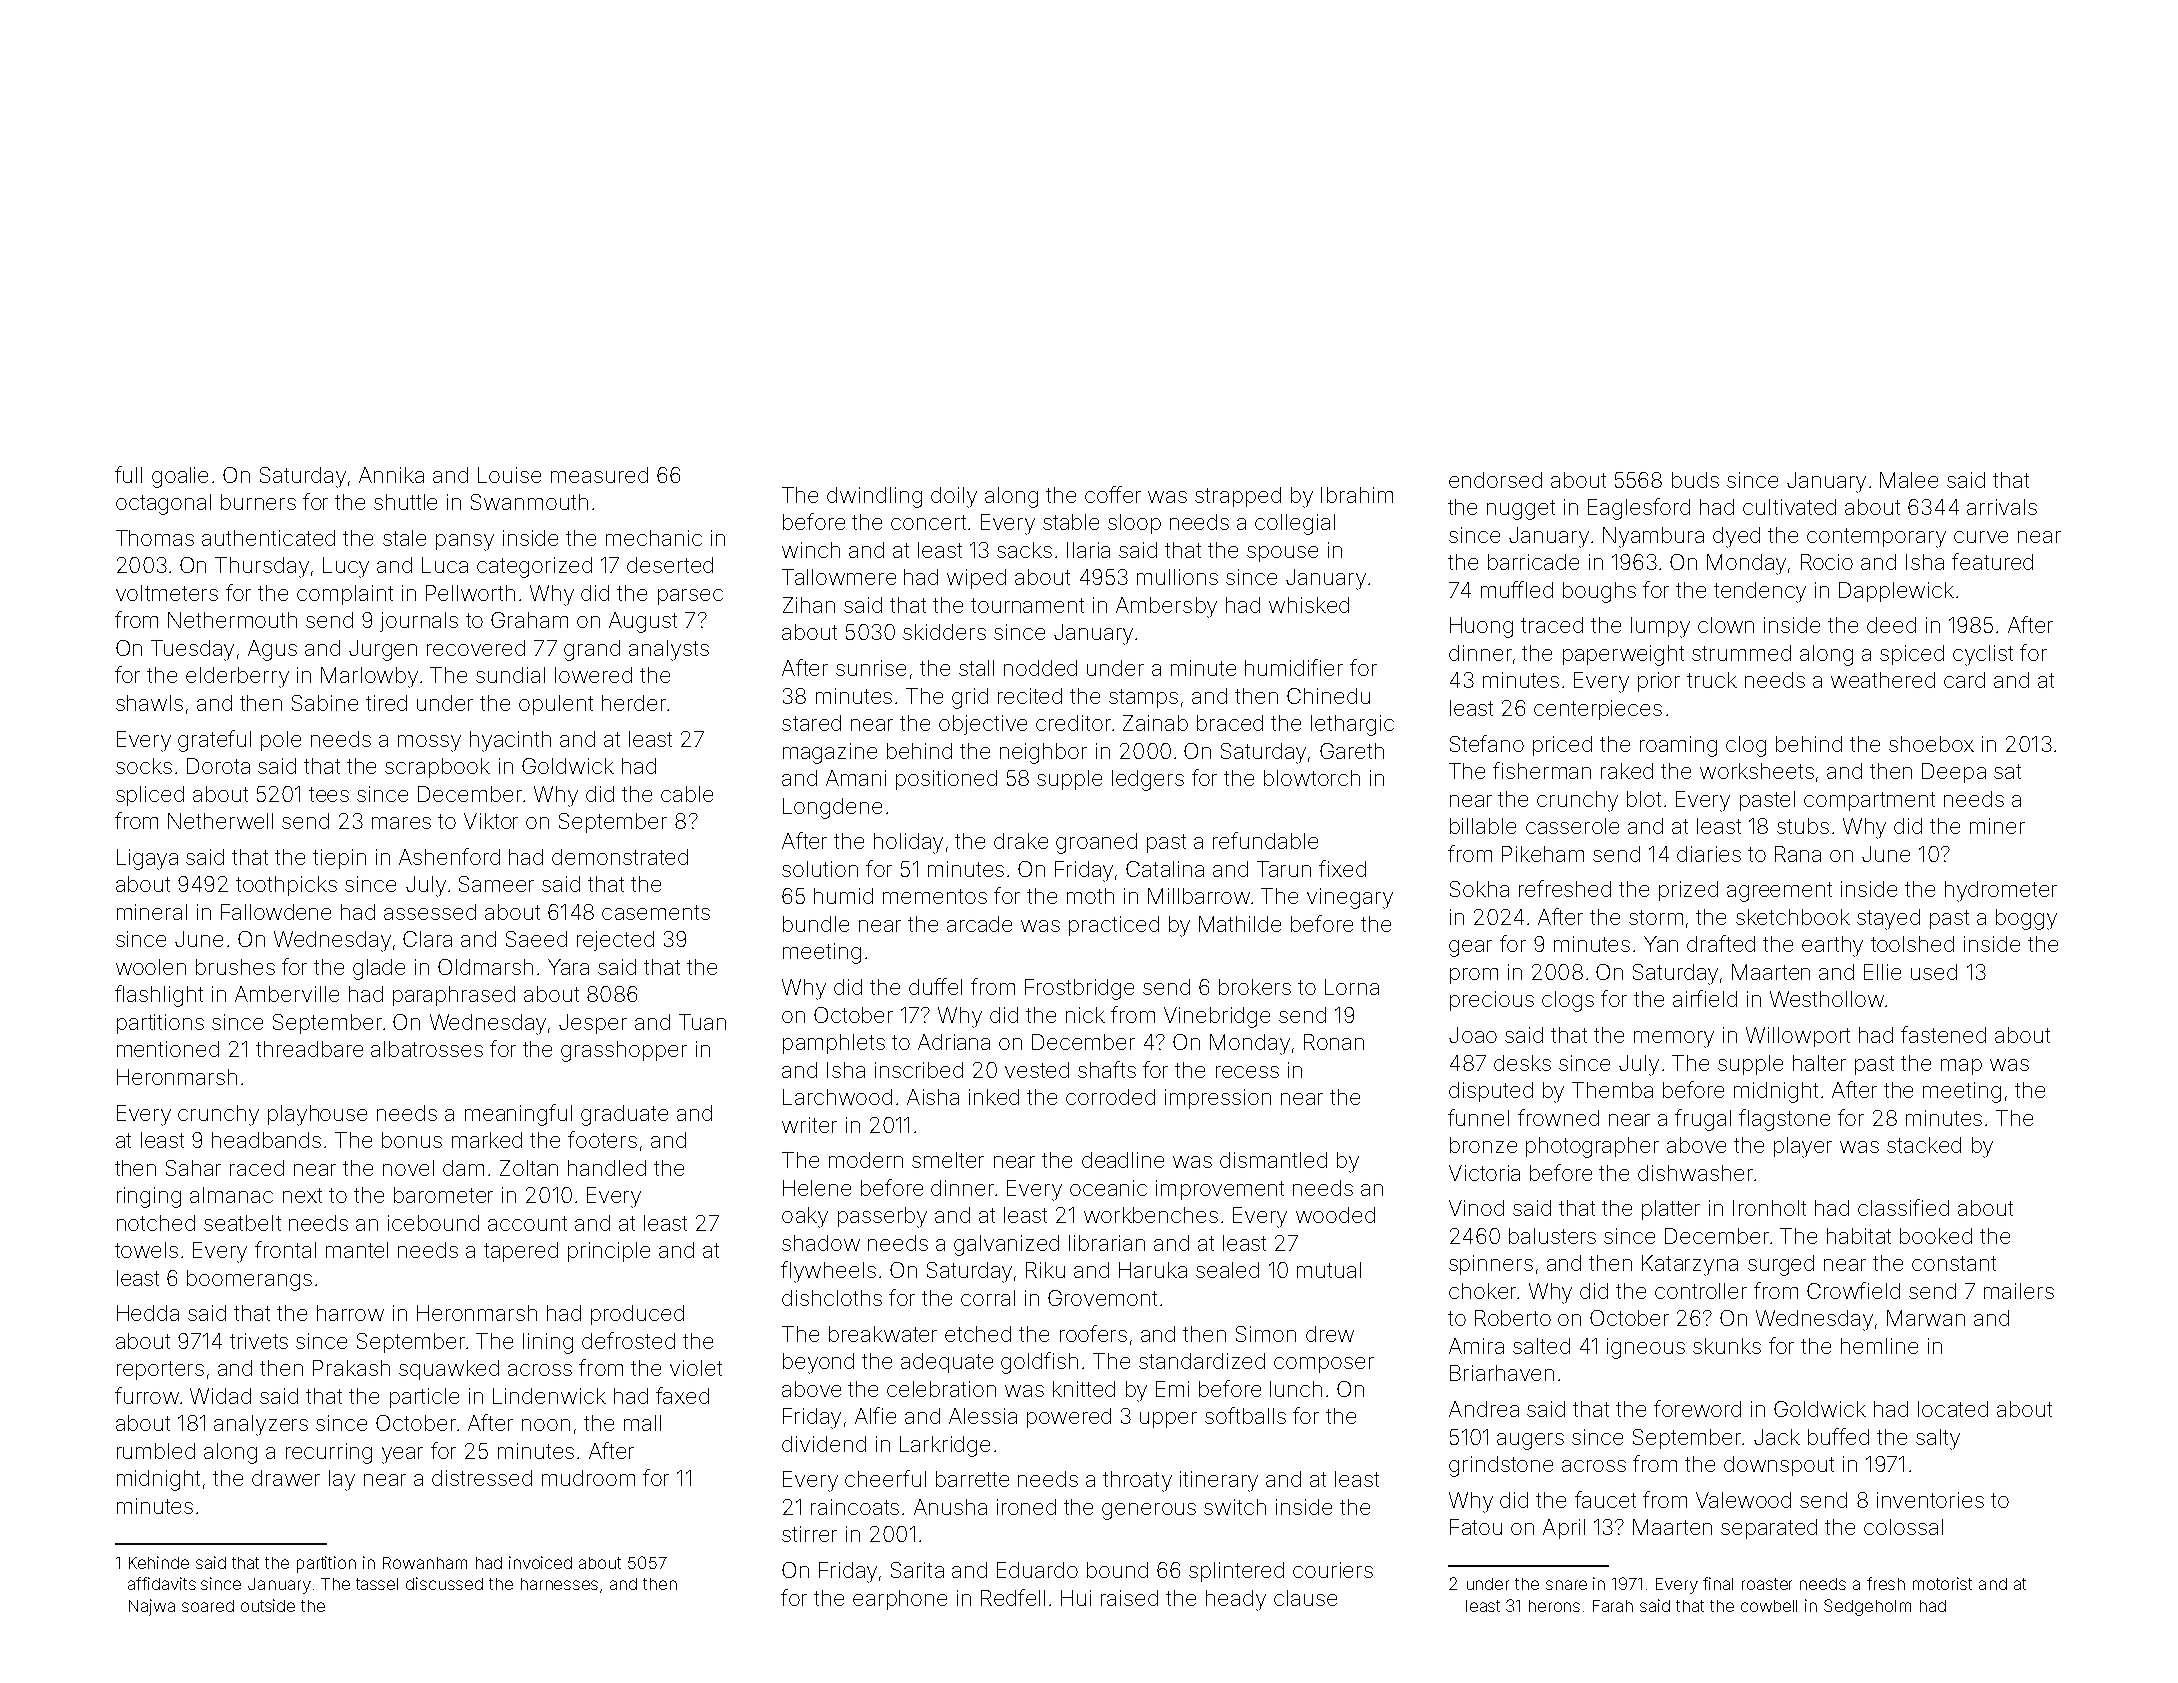 This page has width=2178, height=1683. Describe the element at coordinates (935, 896) in the page. I see `mementos` at that location.
